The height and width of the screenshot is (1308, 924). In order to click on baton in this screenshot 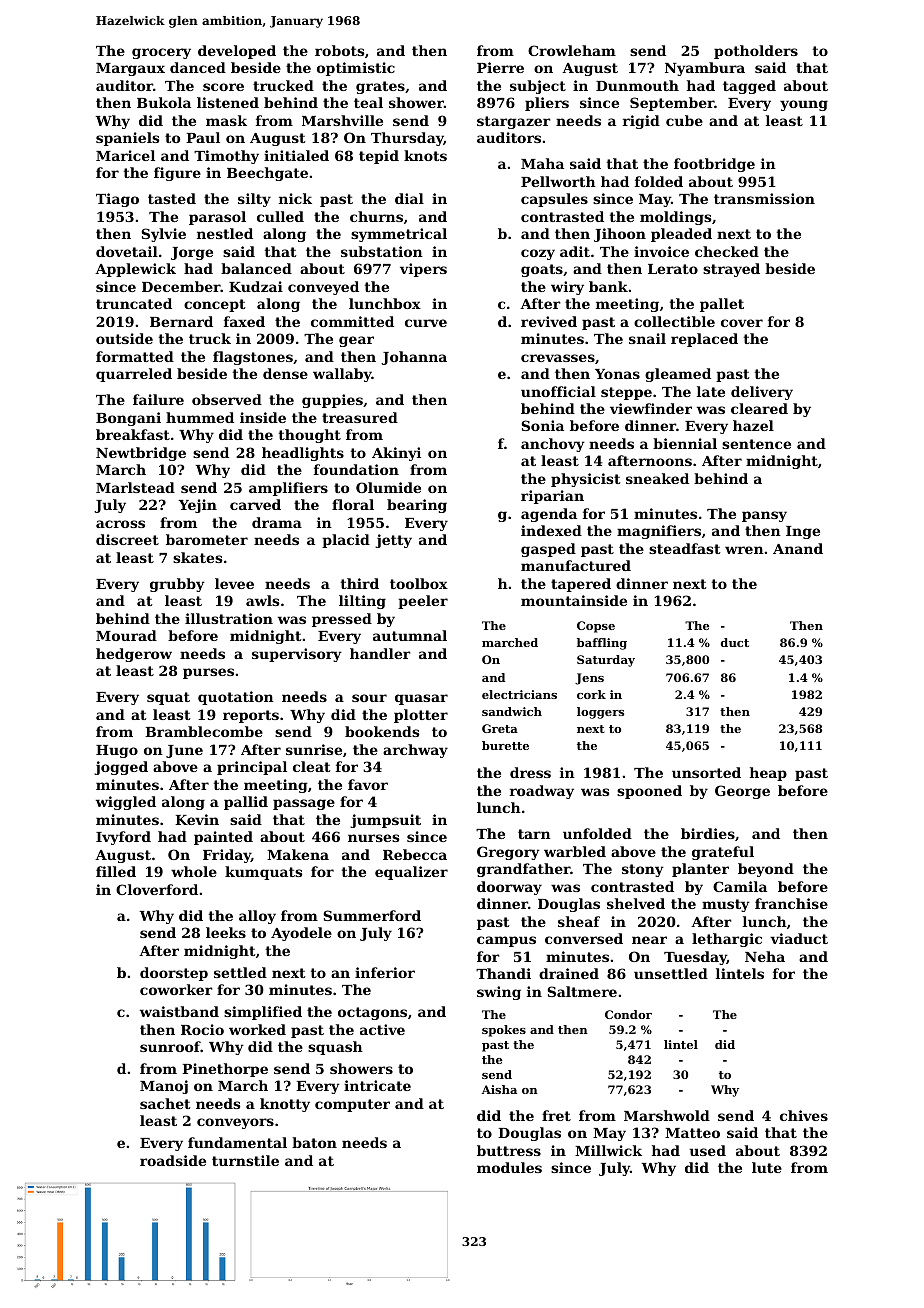, I will do `click(314, 1142)`.
